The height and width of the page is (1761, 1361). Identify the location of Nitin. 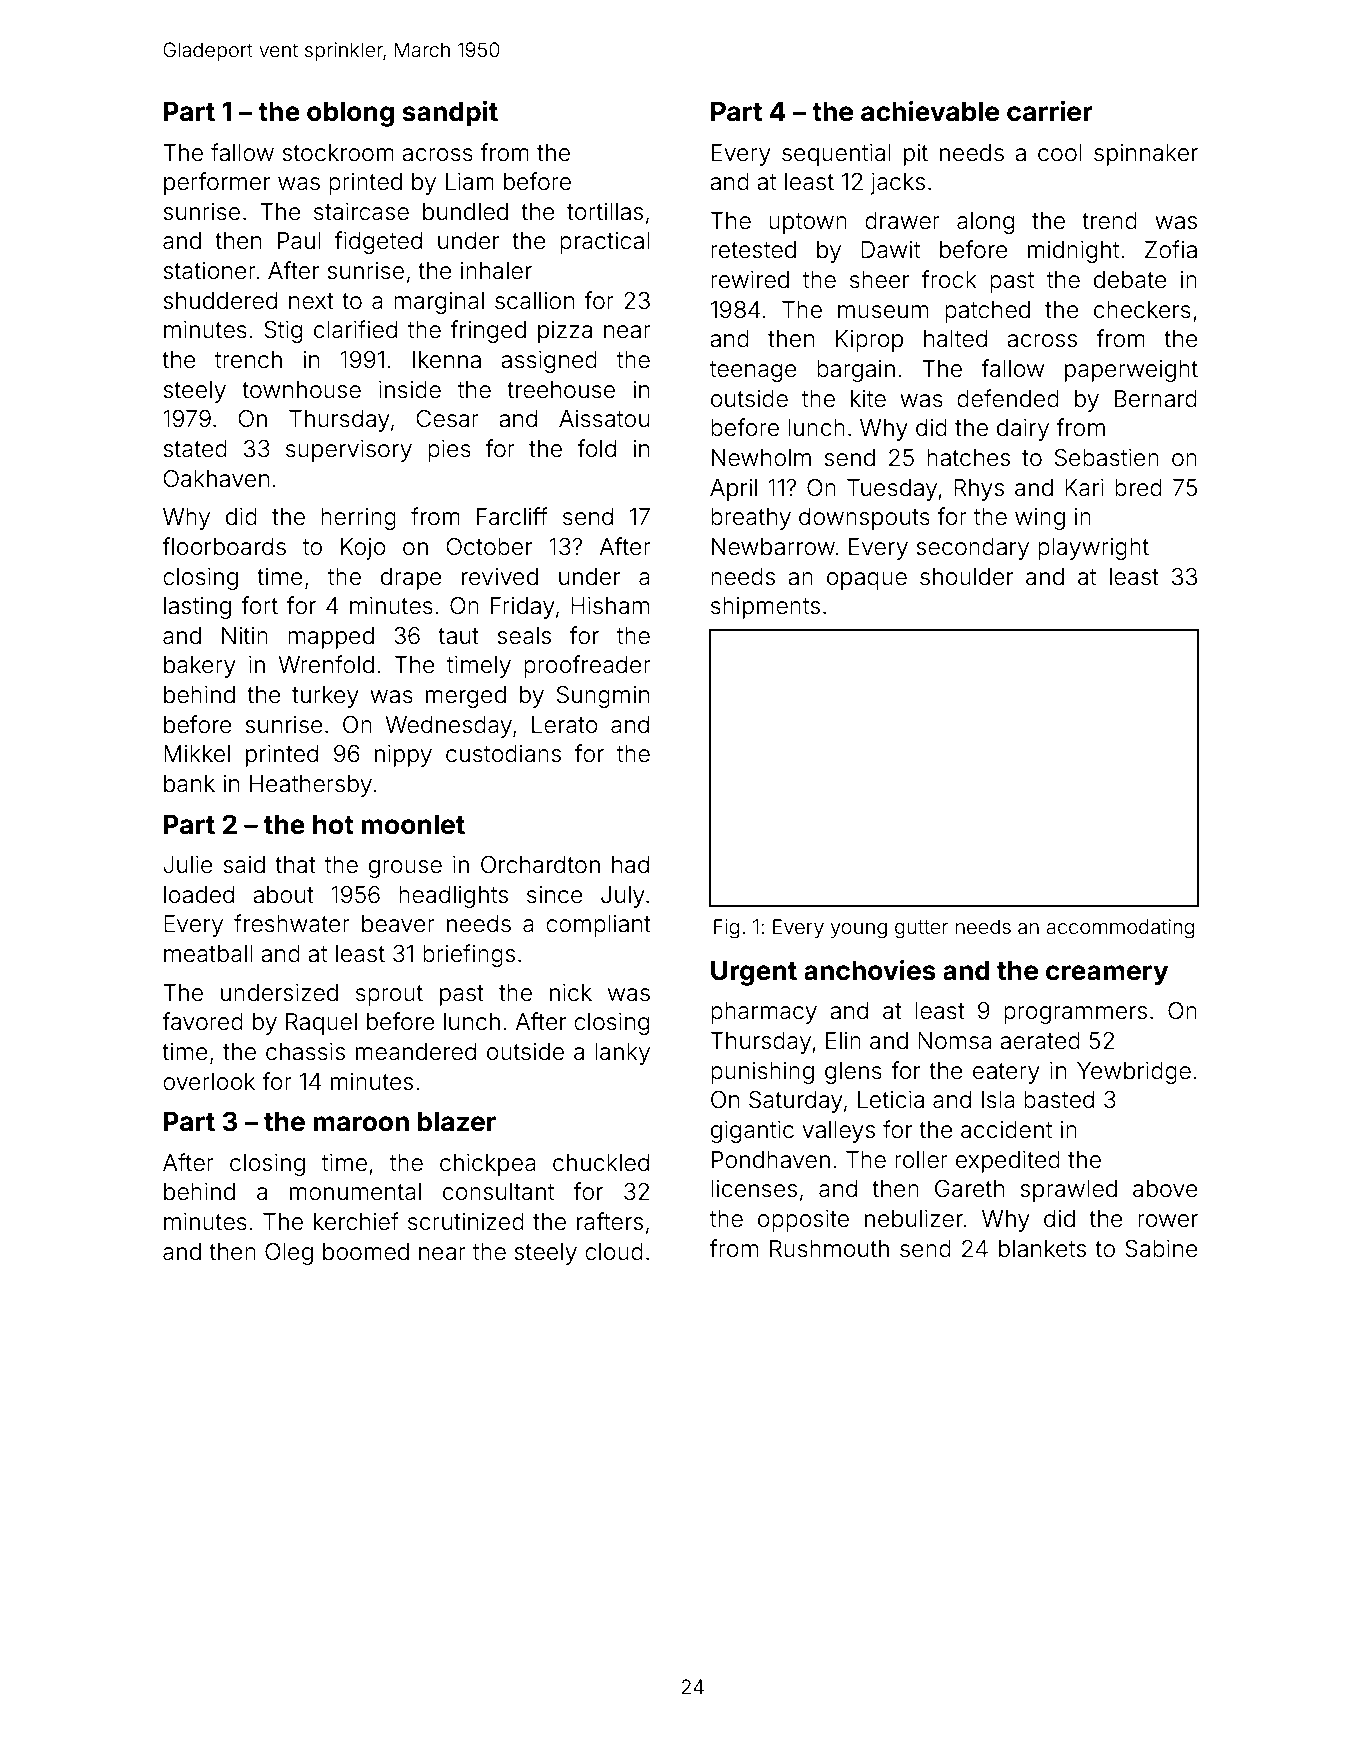
(245, 635).
